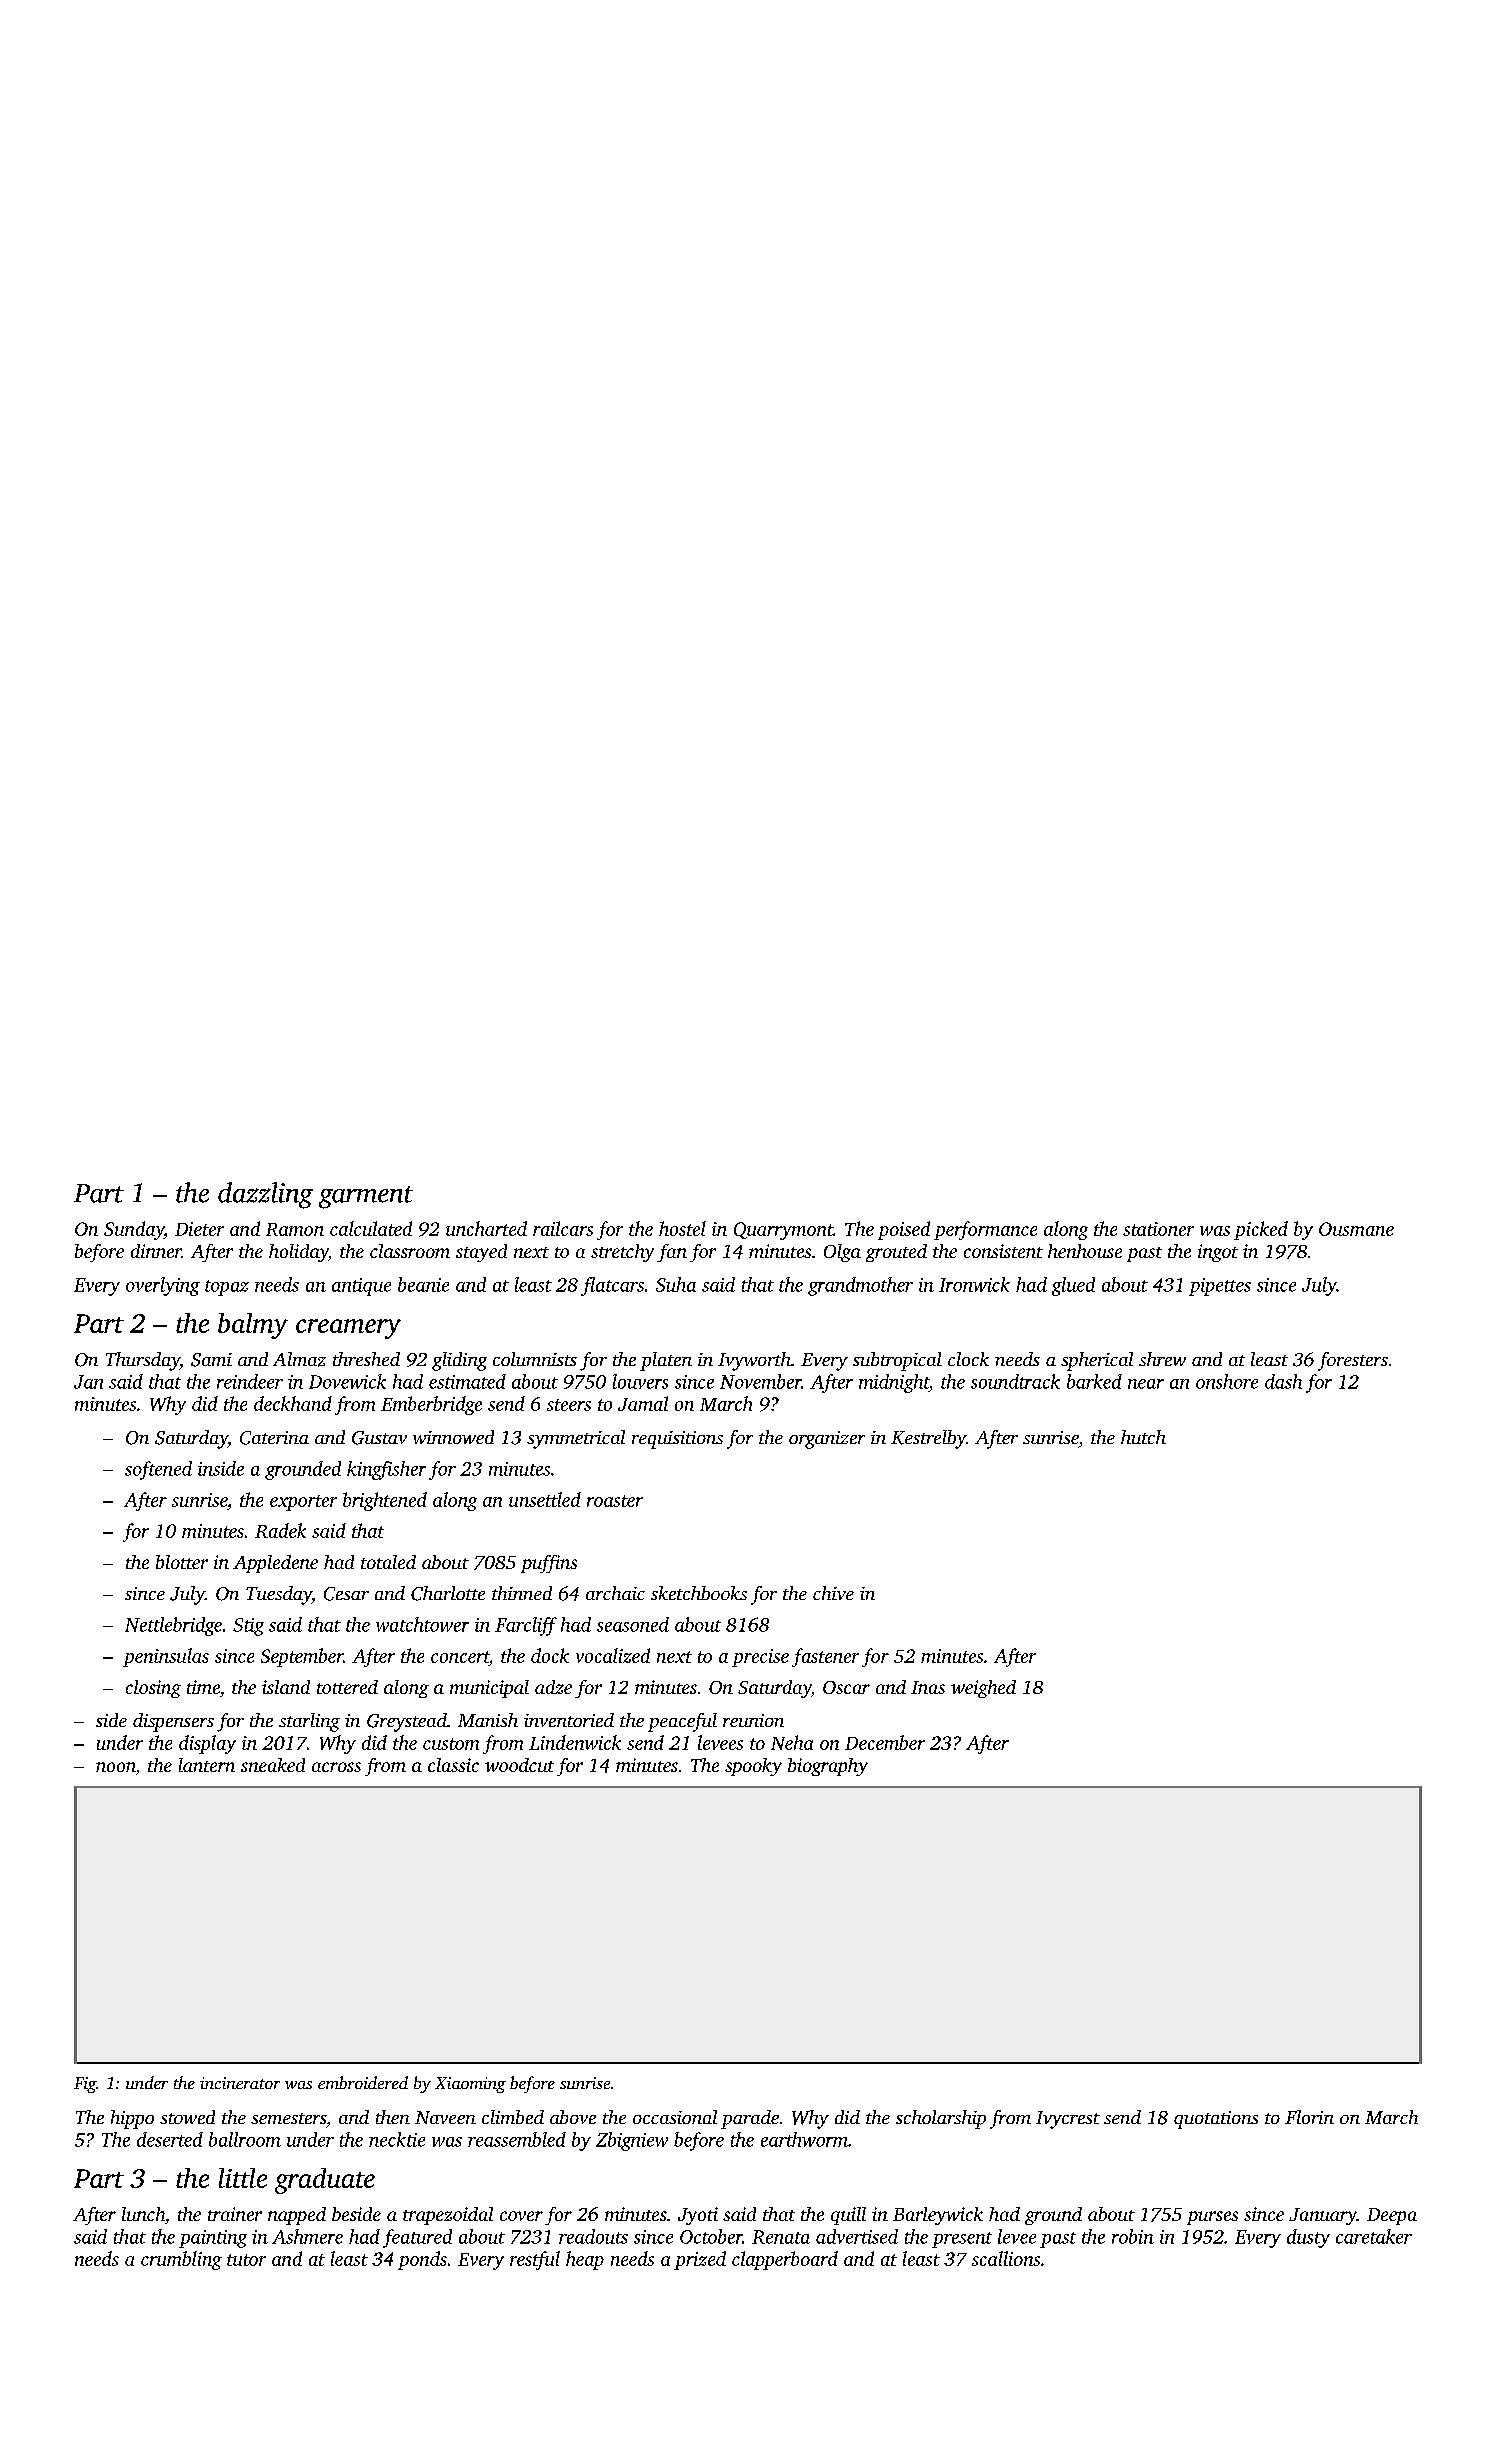 The width and height of the screenshot is (1496, 2464). Describe the element at coordinates (116, 1767) in the screenshot. I see `noon` at that location.
